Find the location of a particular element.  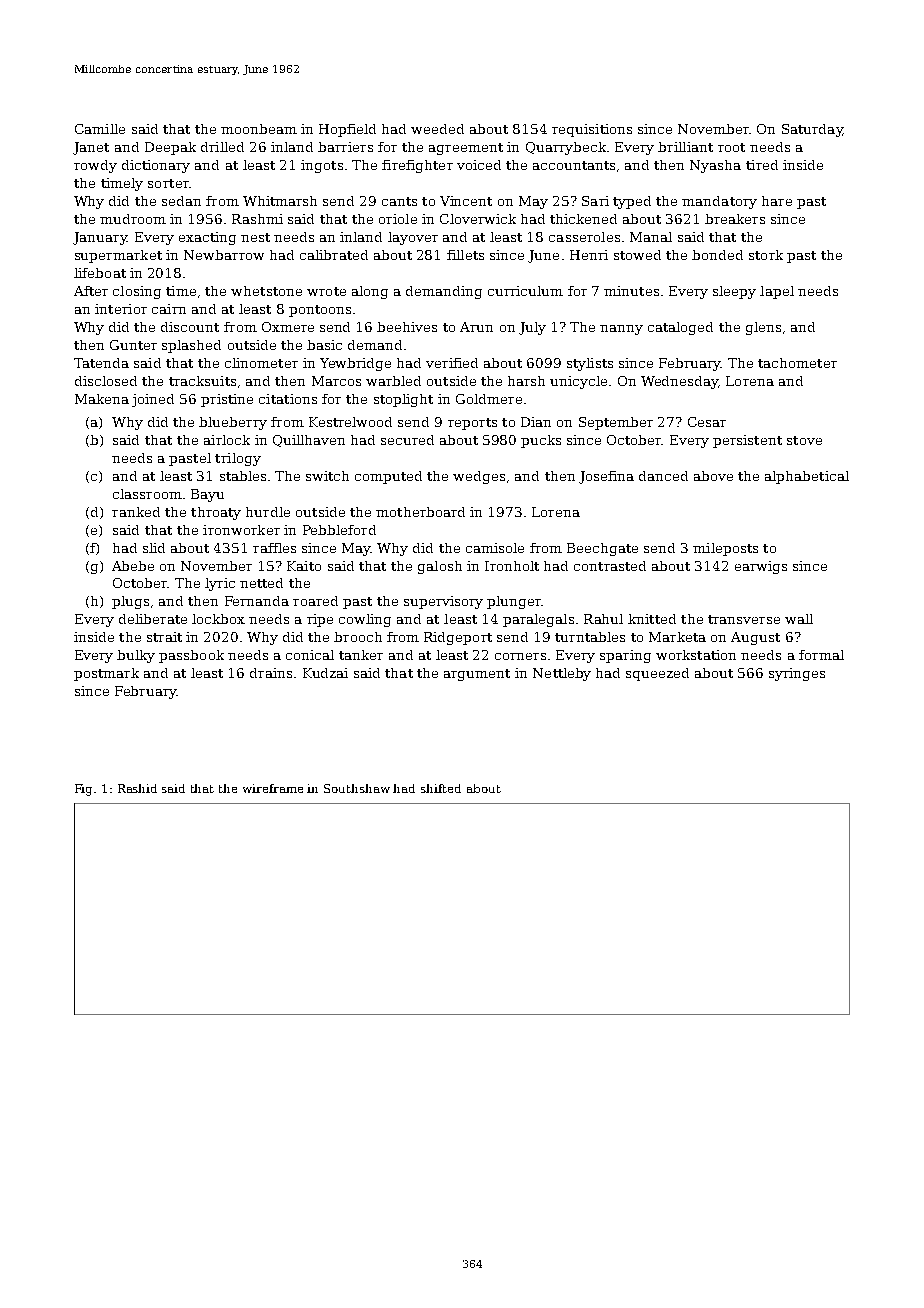

casseroles is located at coordinates (584, 237).
